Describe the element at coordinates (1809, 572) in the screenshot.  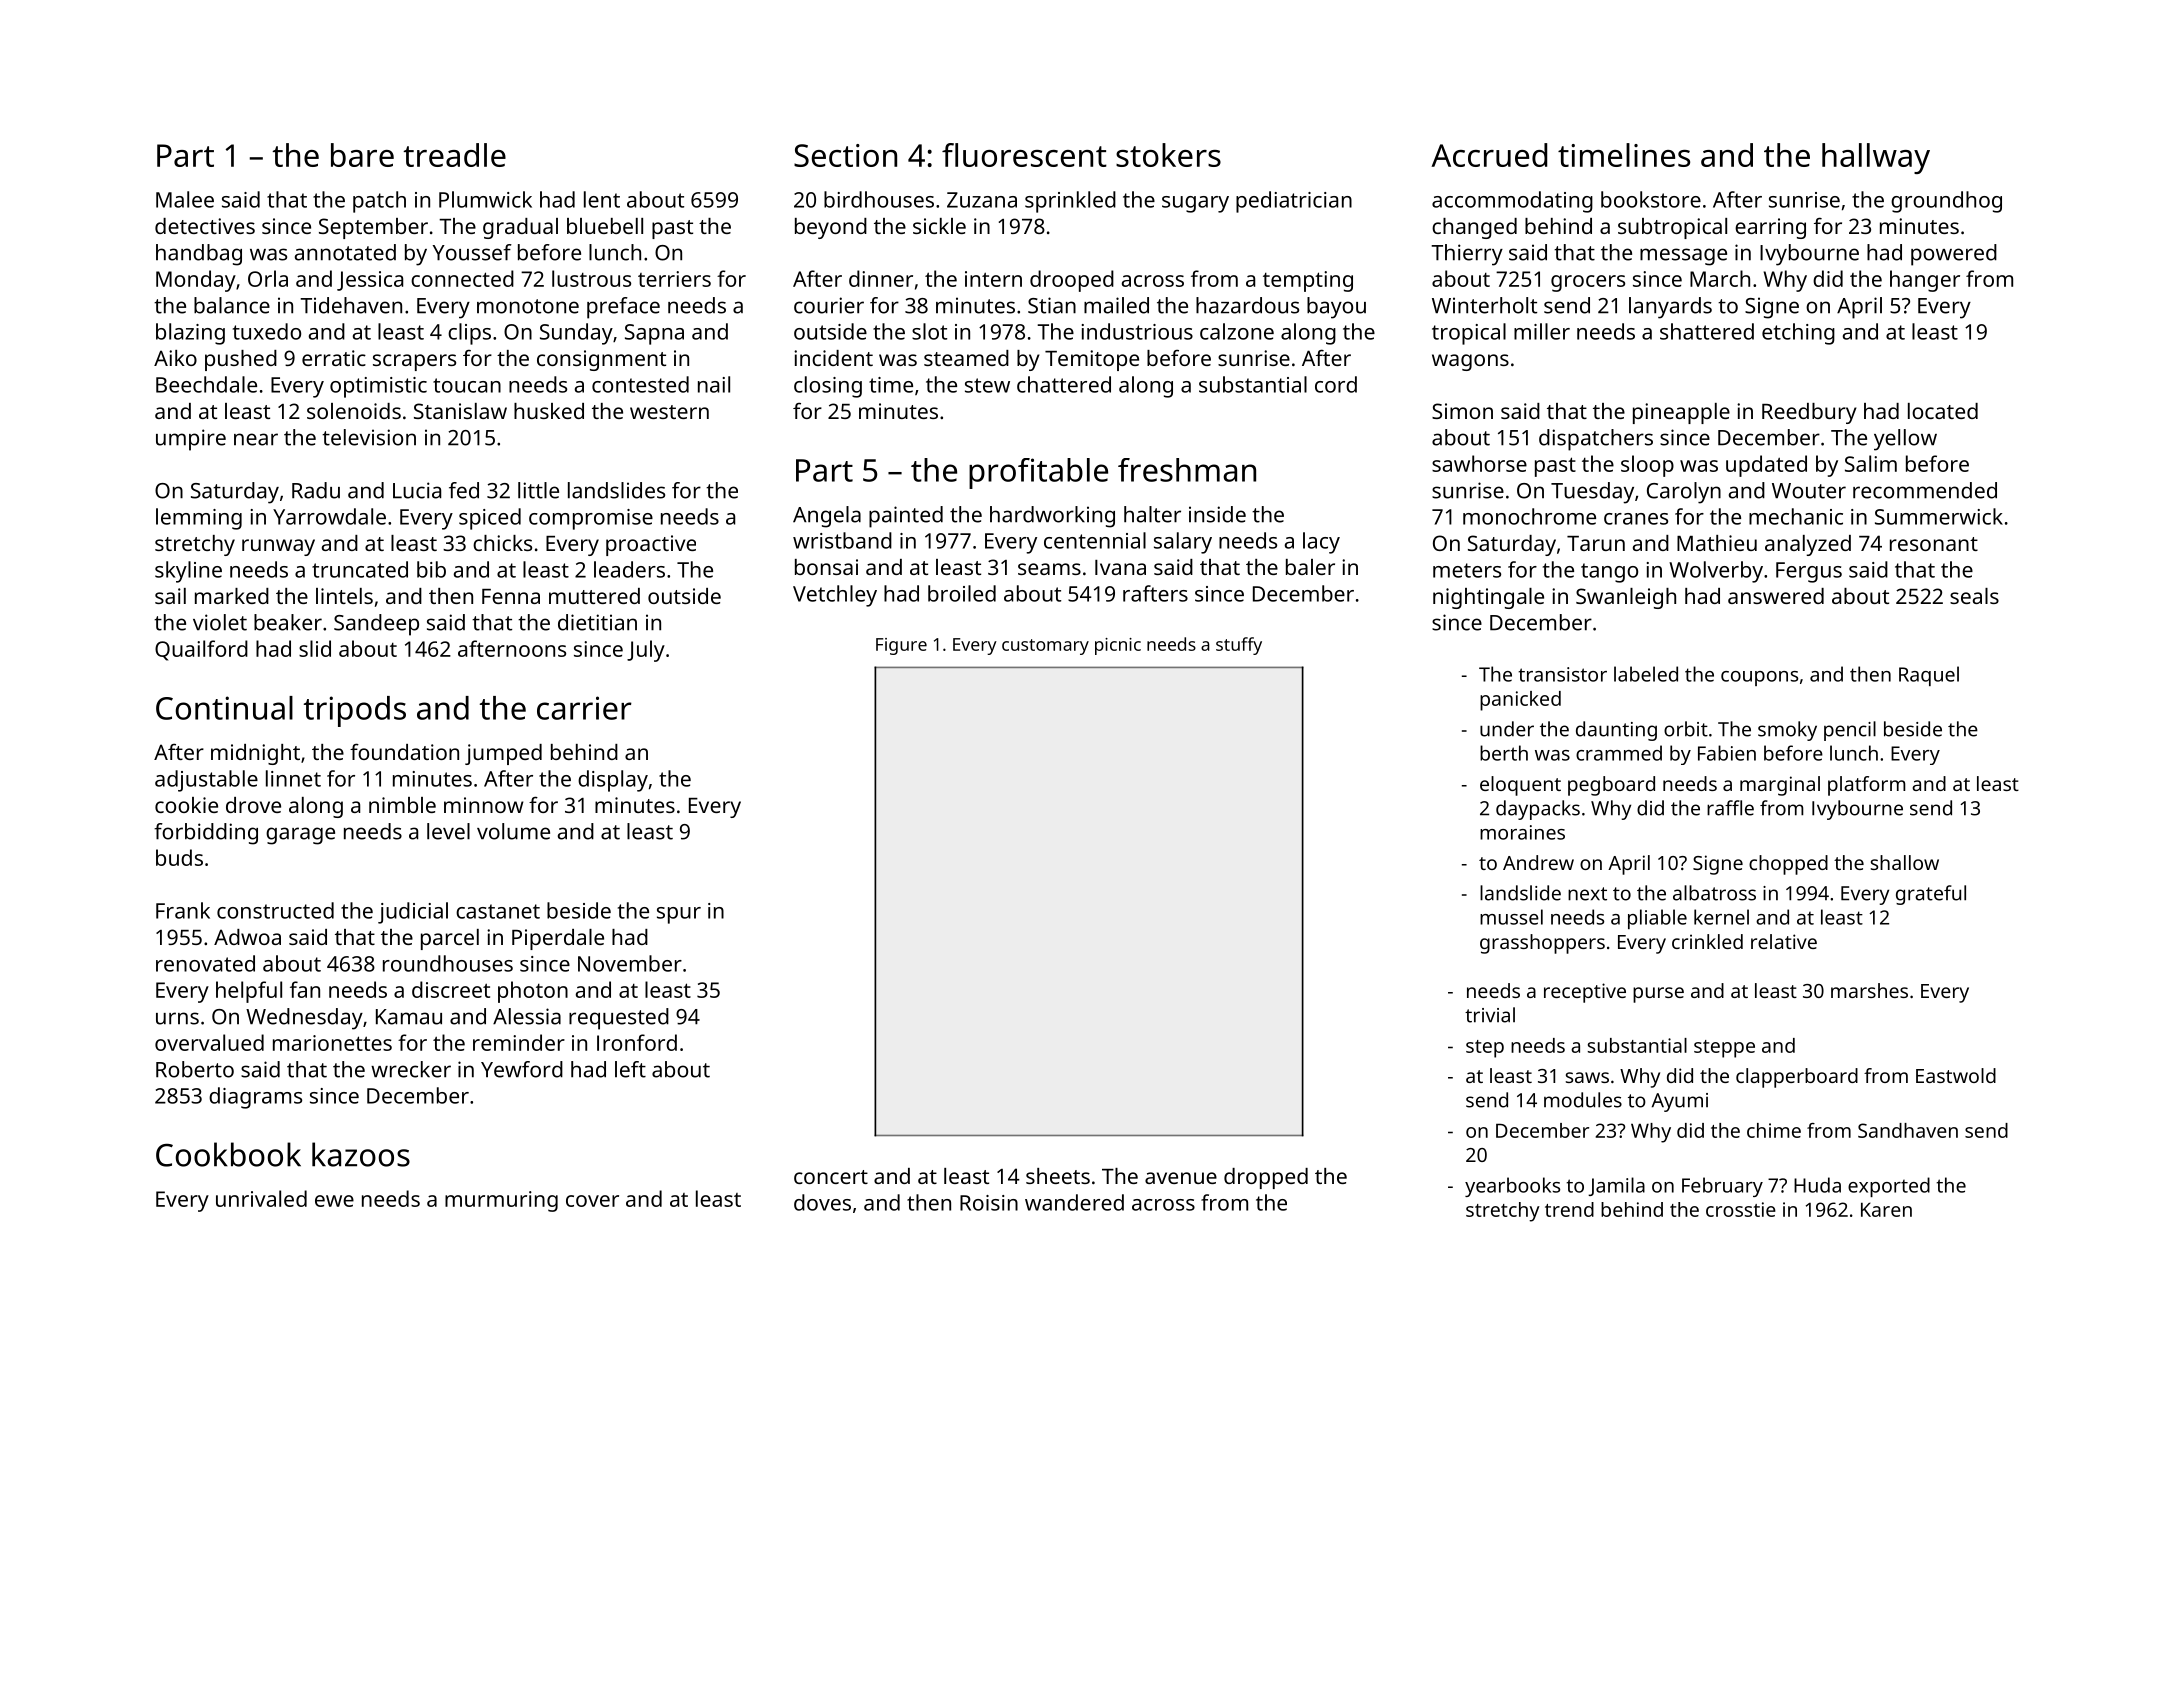
I see `Fergus` at that location.
